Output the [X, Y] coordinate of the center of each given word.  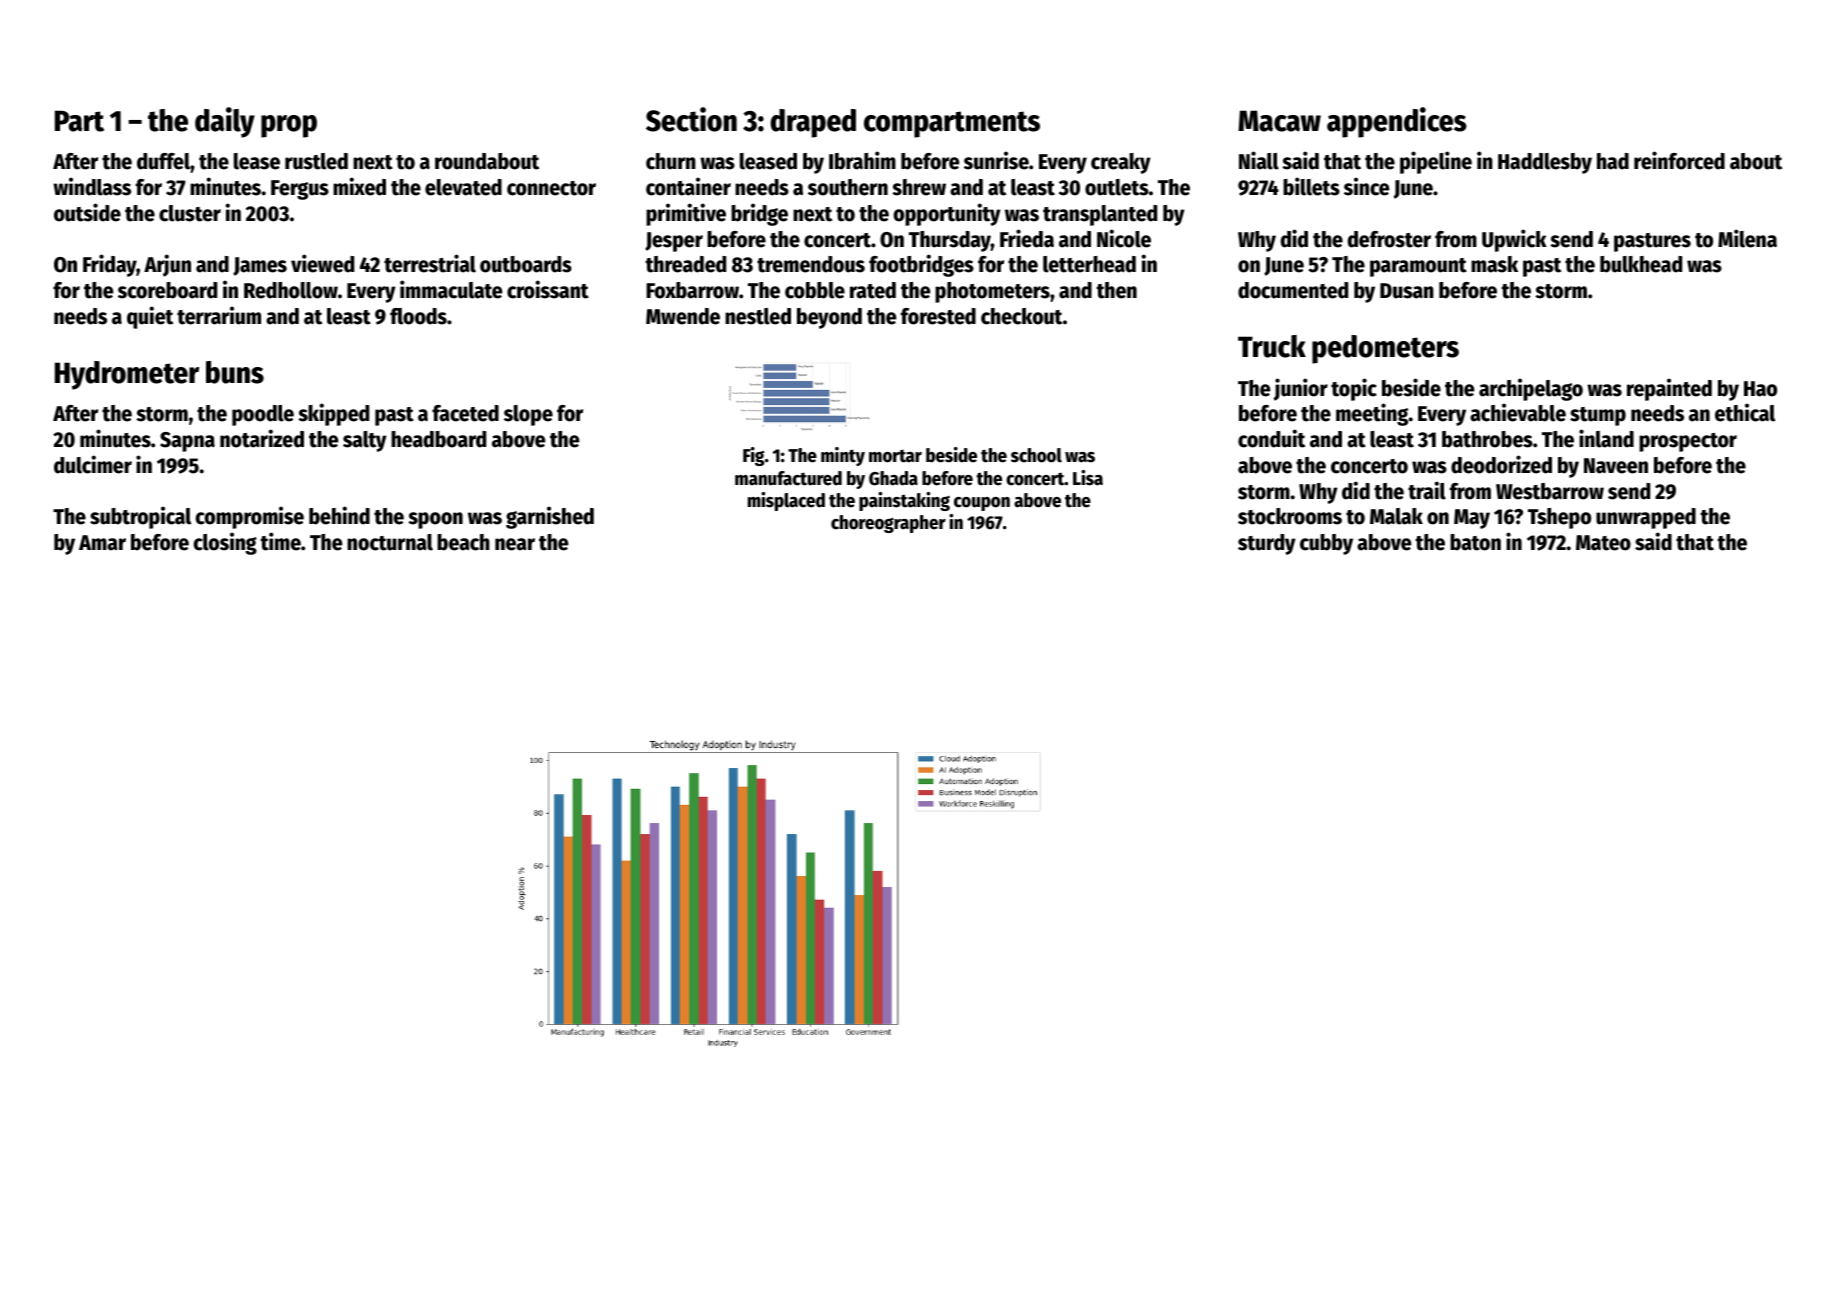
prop [289, 126]
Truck [1272, 346]
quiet [150, 317]
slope [528, 415]
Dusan [1407, 291]
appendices [1397, 122]
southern [848, 187]
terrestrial [430, 263]
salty [365, 441]
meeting [1372, 414]
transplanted [1100, 215]
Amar [102, 543]
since [1366, 186]
